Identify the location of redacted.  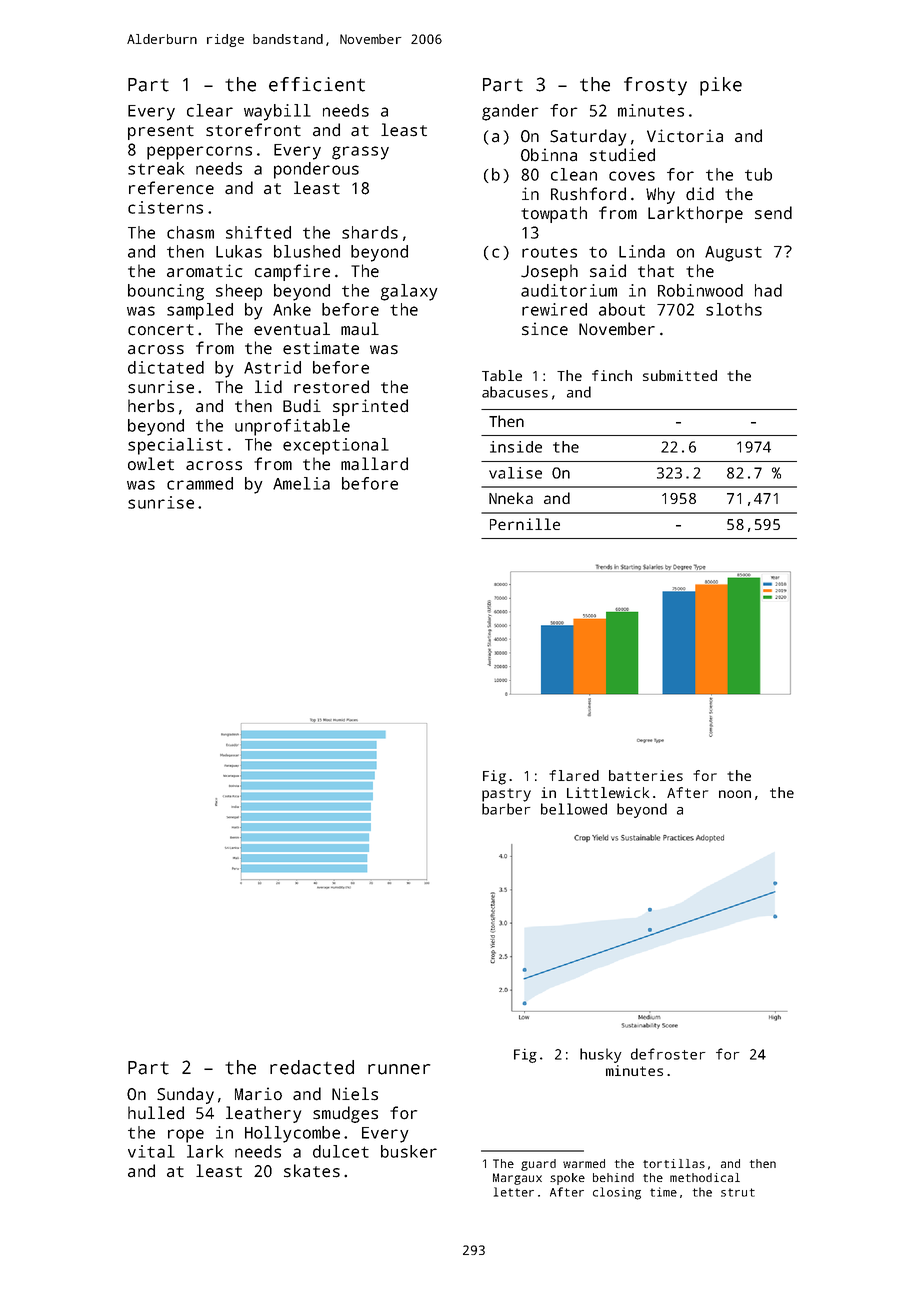
(312, 1067).
